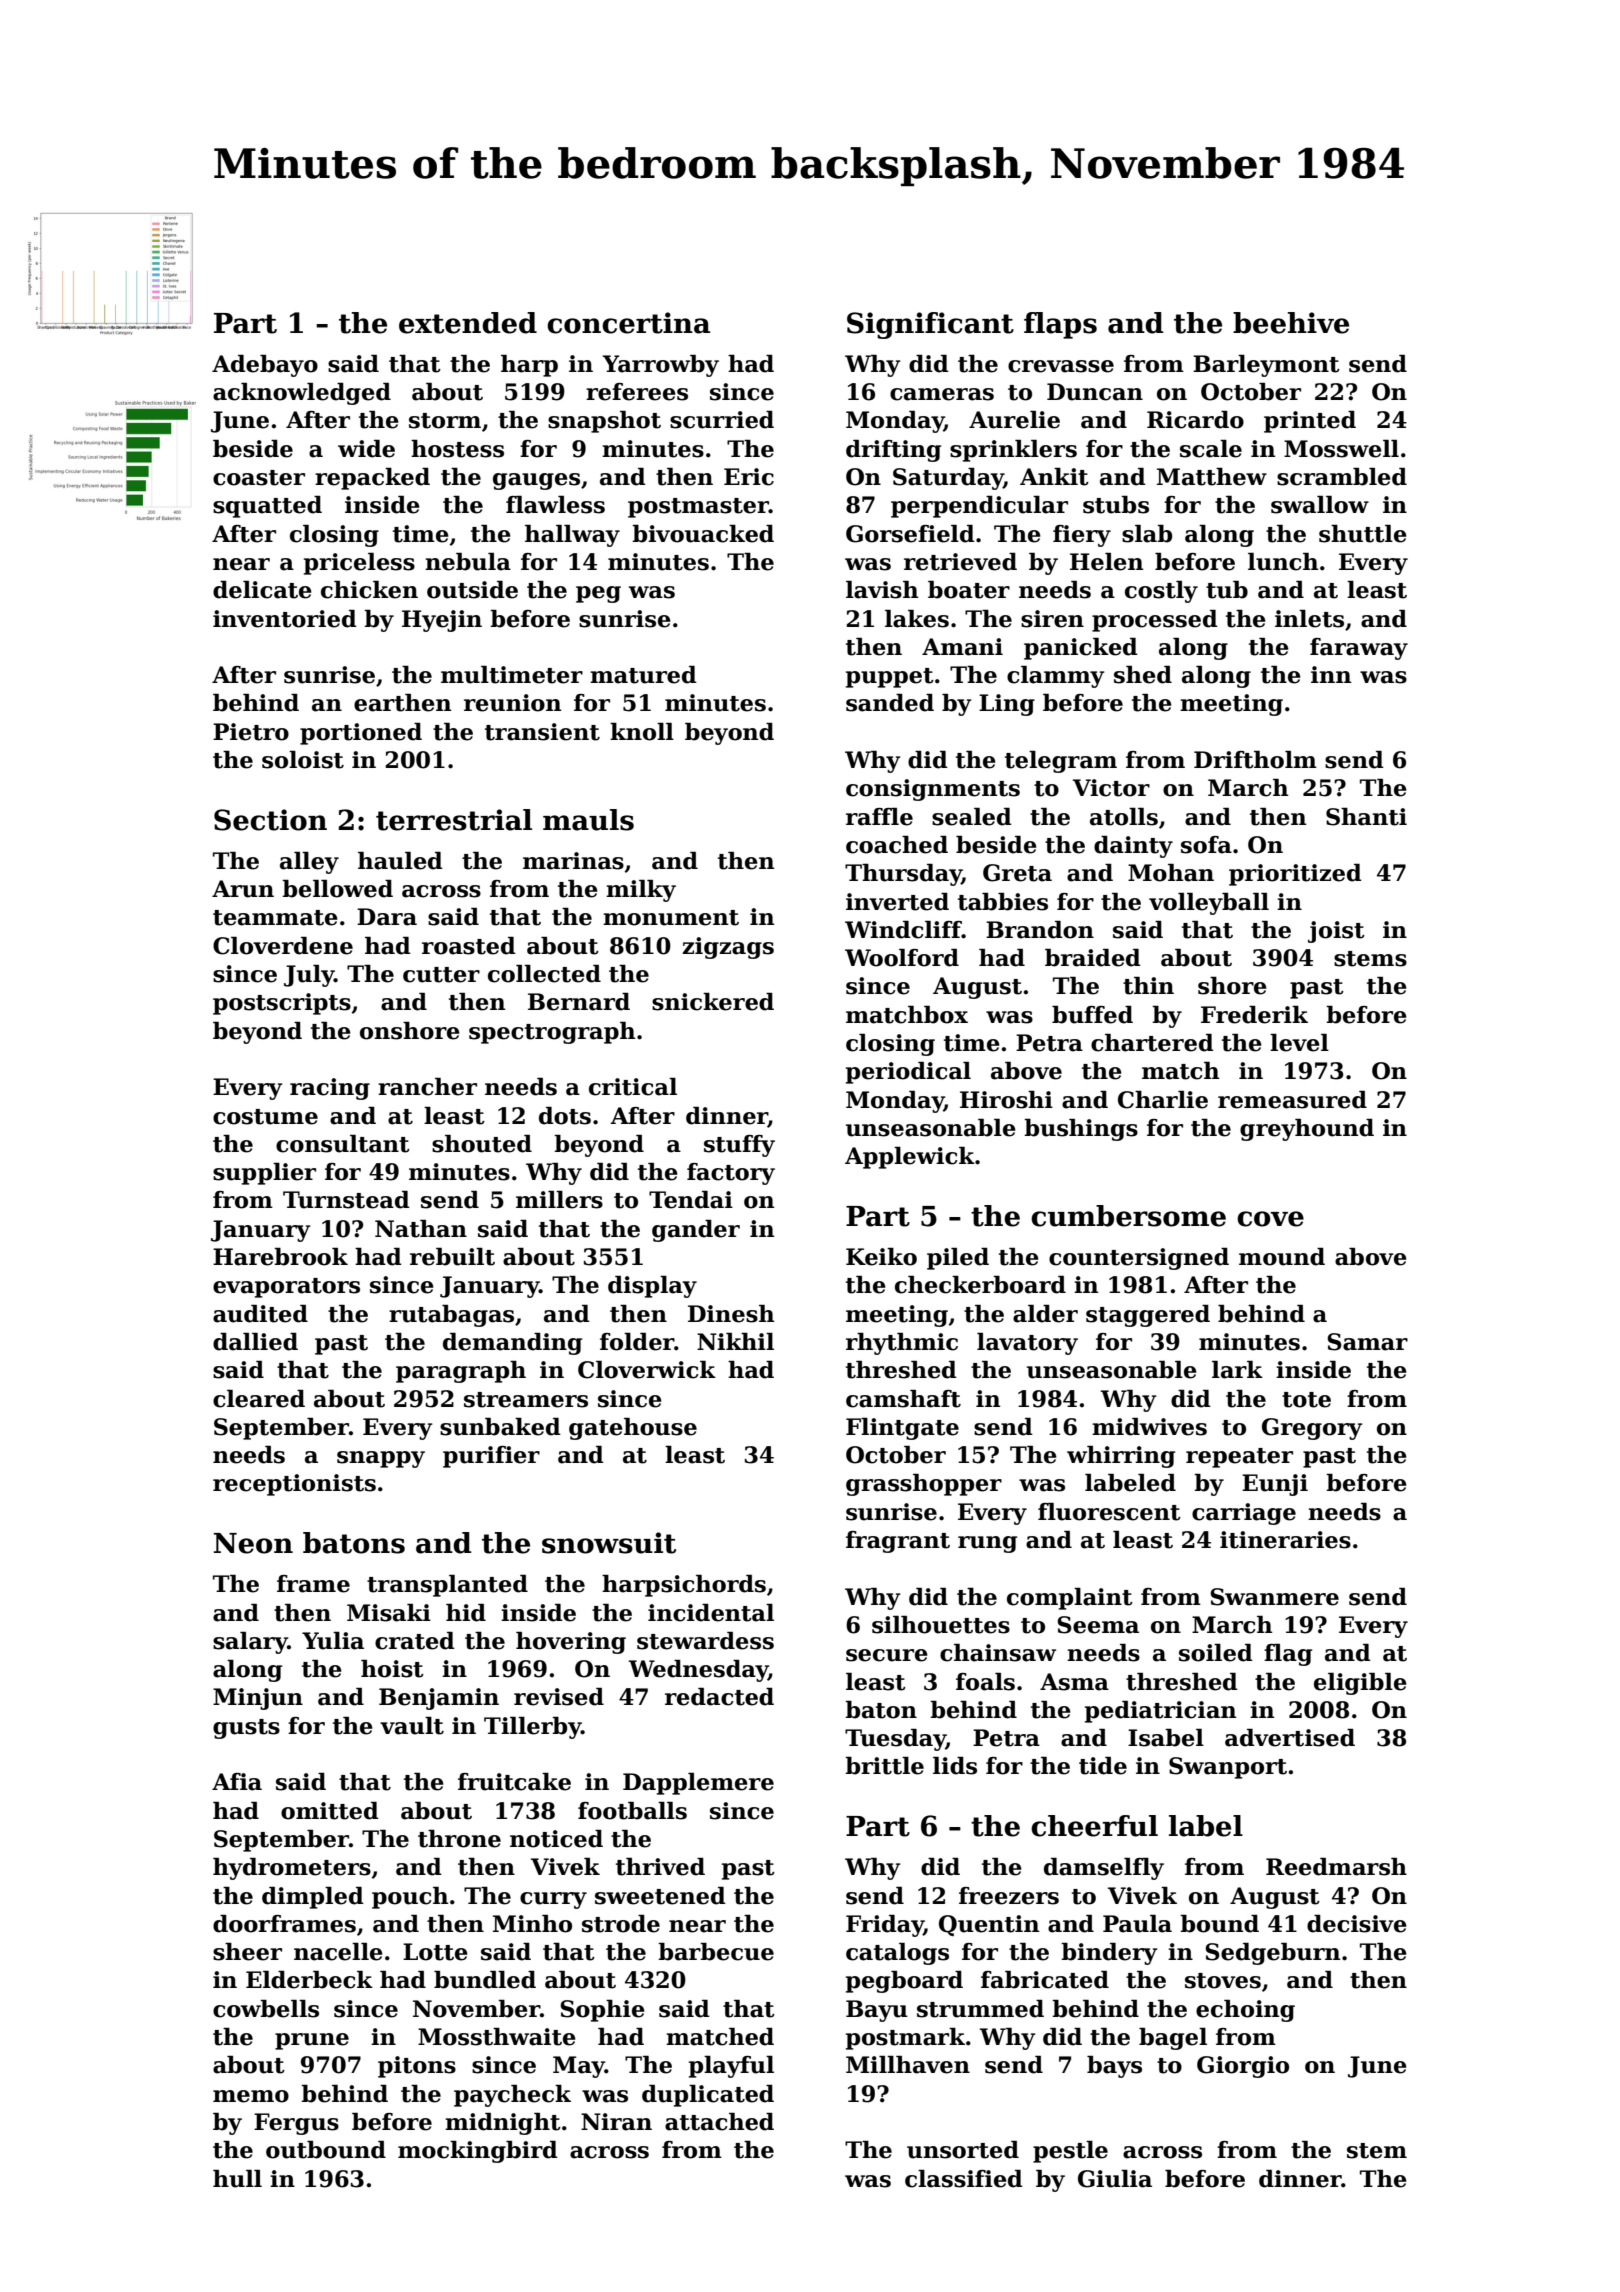 The height and width of the image is (2292, 1620). What do you see at coordinates (1283, 562) in the image?
I see `lunch` at bounding box center [1283, 562].
